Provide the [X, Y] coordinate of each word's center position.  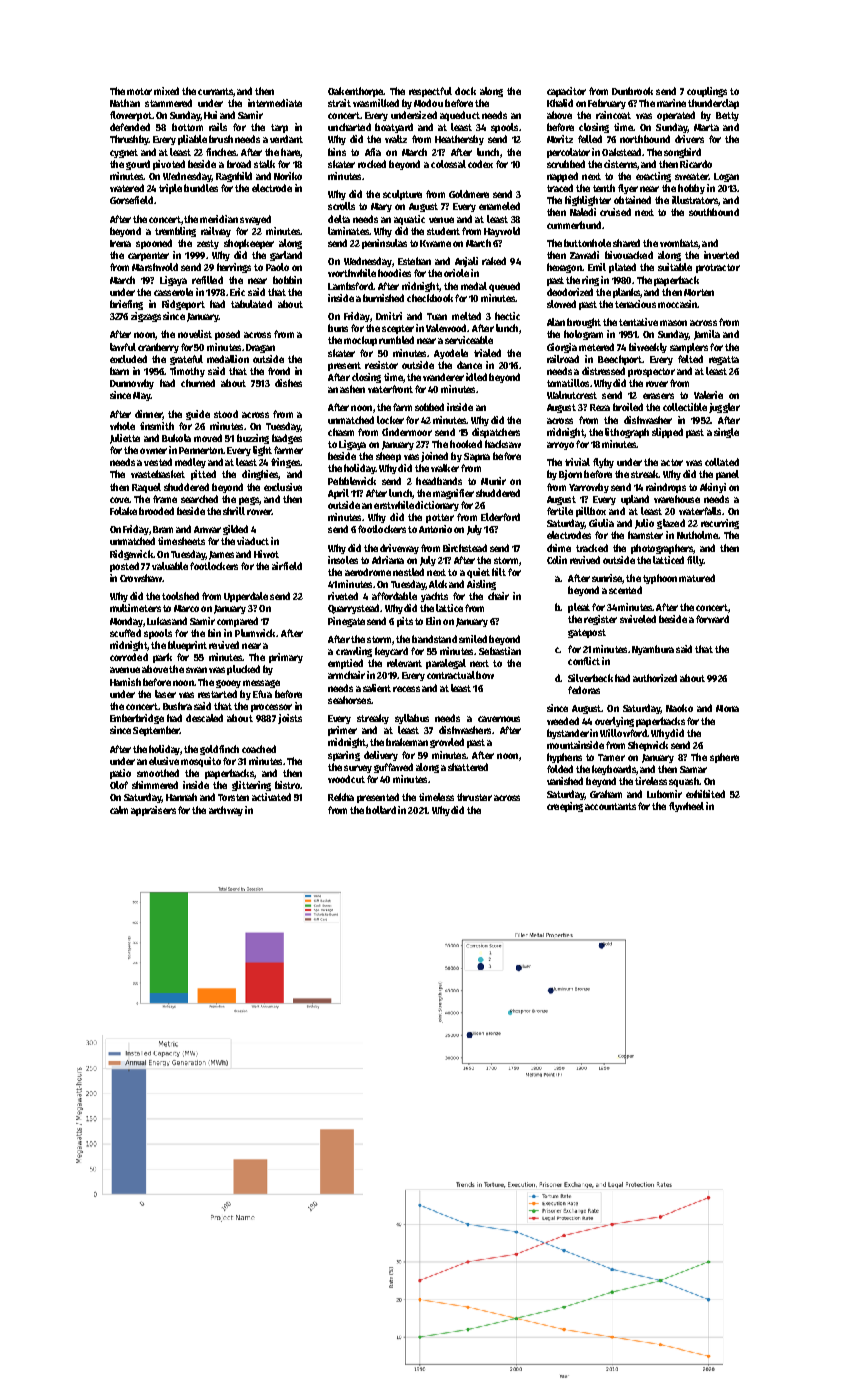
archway [226, 811]
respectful [430, 92]
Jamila [707, 335]
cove [119, 500]
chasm [341, 432]
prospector [651, 372]
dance [469, 365]
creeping [565, 807]
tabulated [251, 304]
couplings [707, 92]
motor [139, 91]
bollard [381, 810]
